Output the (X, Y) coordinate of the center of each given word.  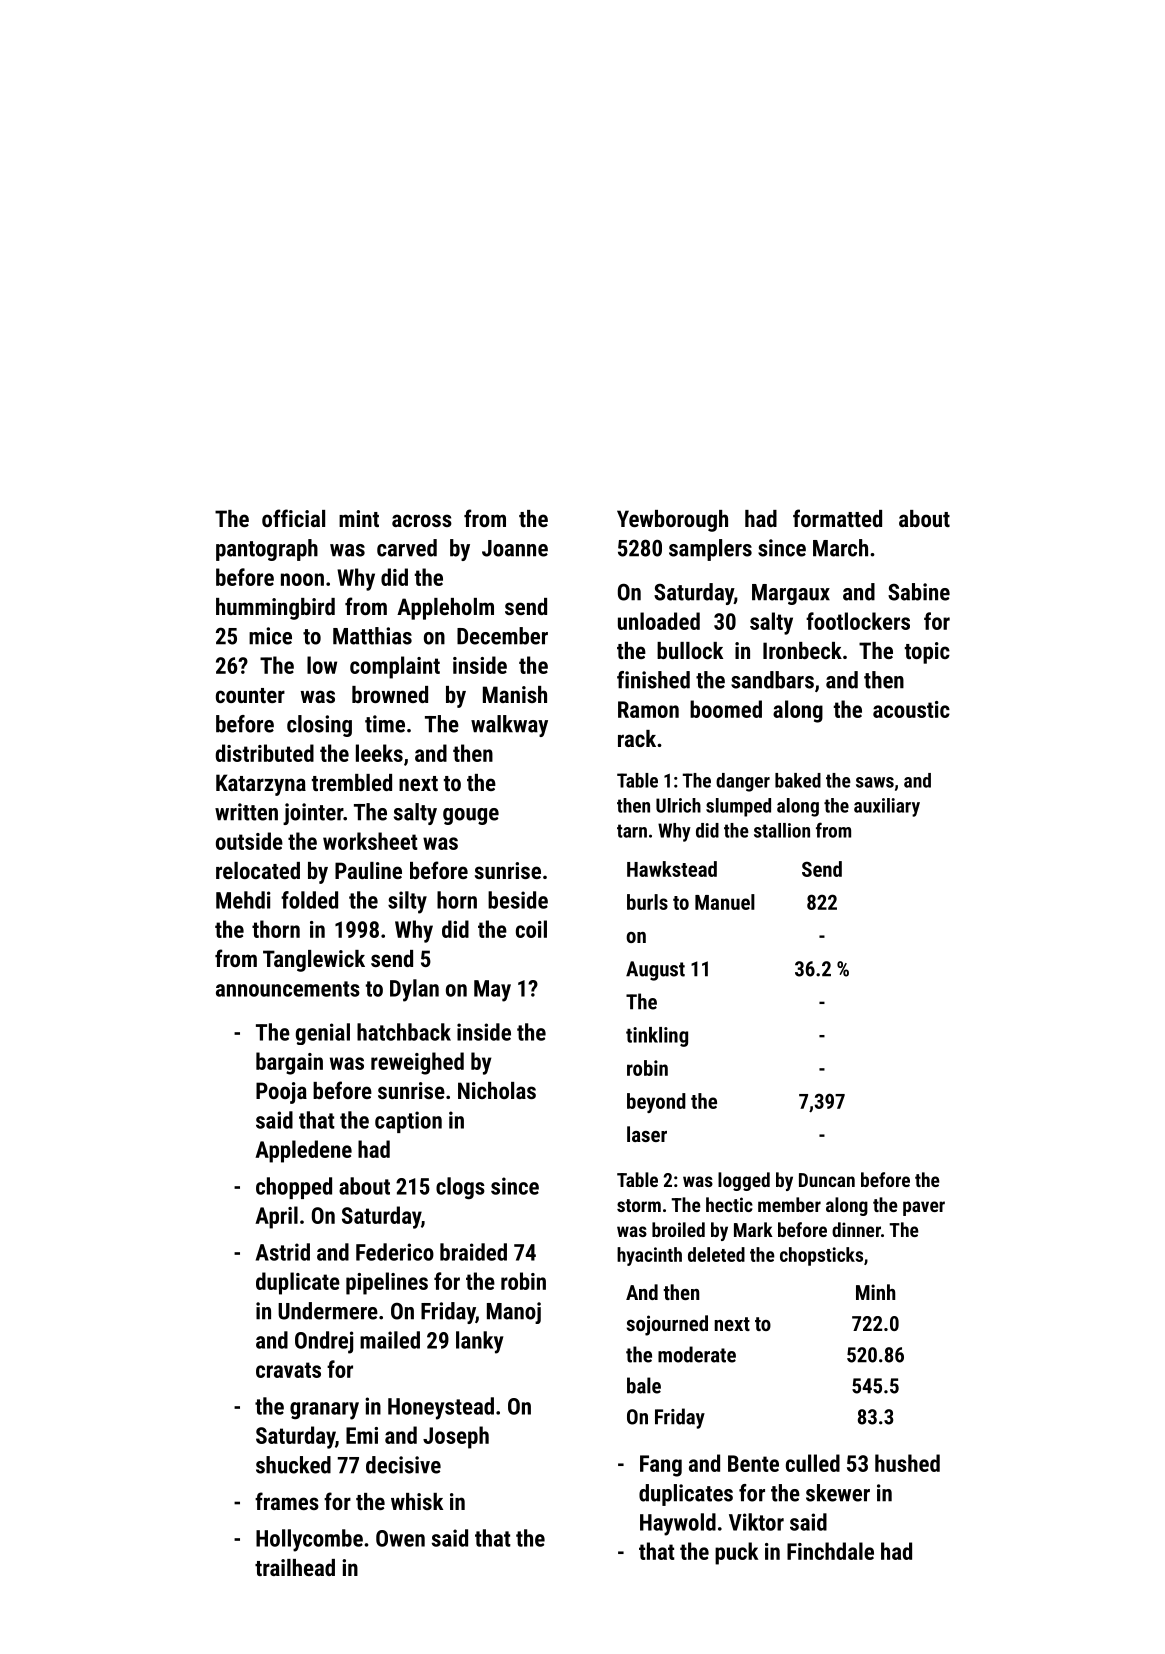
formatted (837, 518)
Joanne (515, 548)
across (422, 520)
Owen (400, 1538)
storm (639, 1205)
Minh (875, 1292)
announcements (288, 989)
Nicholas (497, 1090)
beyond (656, 1103)
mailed (390, 1340)
